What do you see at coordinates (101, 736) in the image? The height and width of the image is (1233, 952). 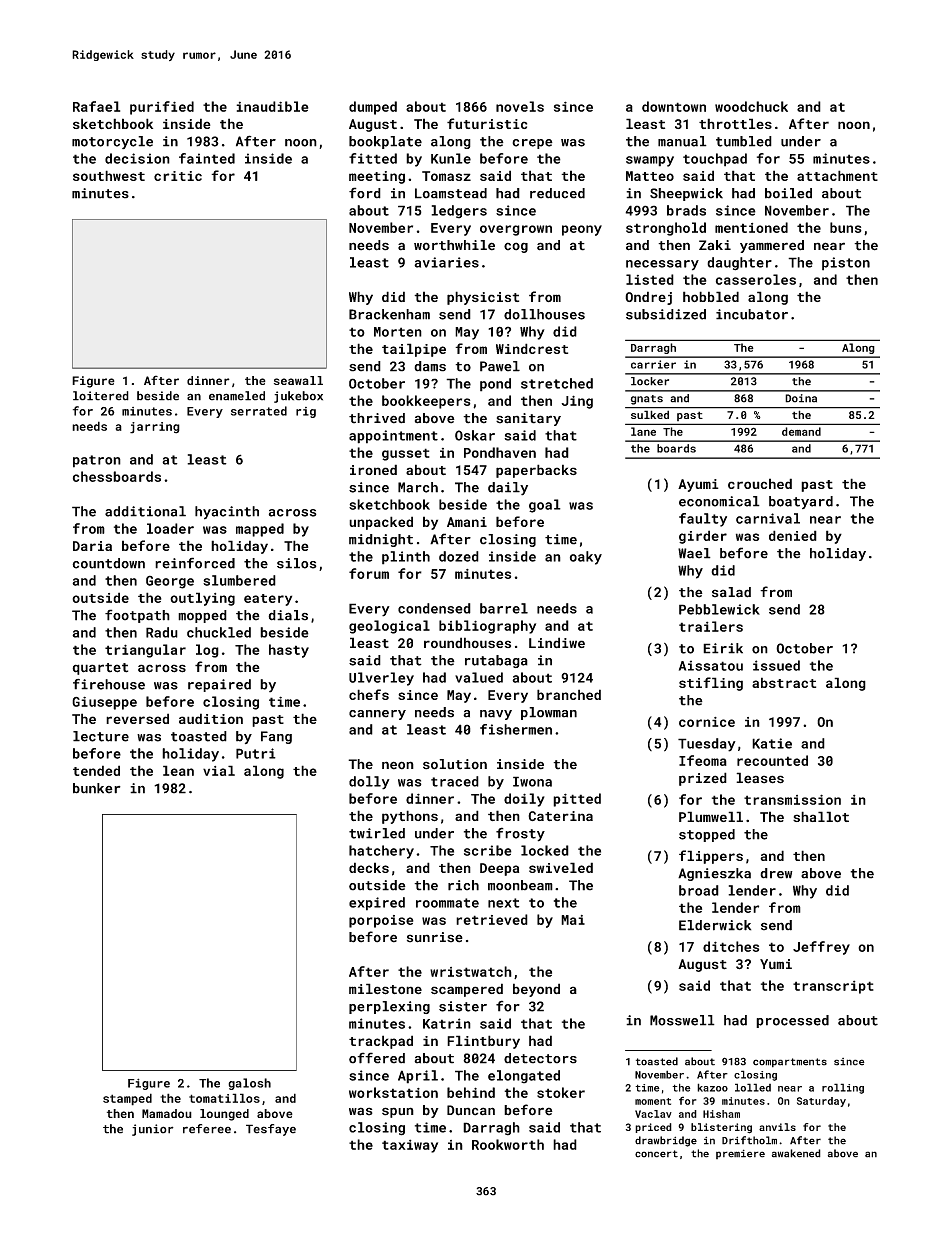 I see `lecture` at bounding box center [101, 736].
